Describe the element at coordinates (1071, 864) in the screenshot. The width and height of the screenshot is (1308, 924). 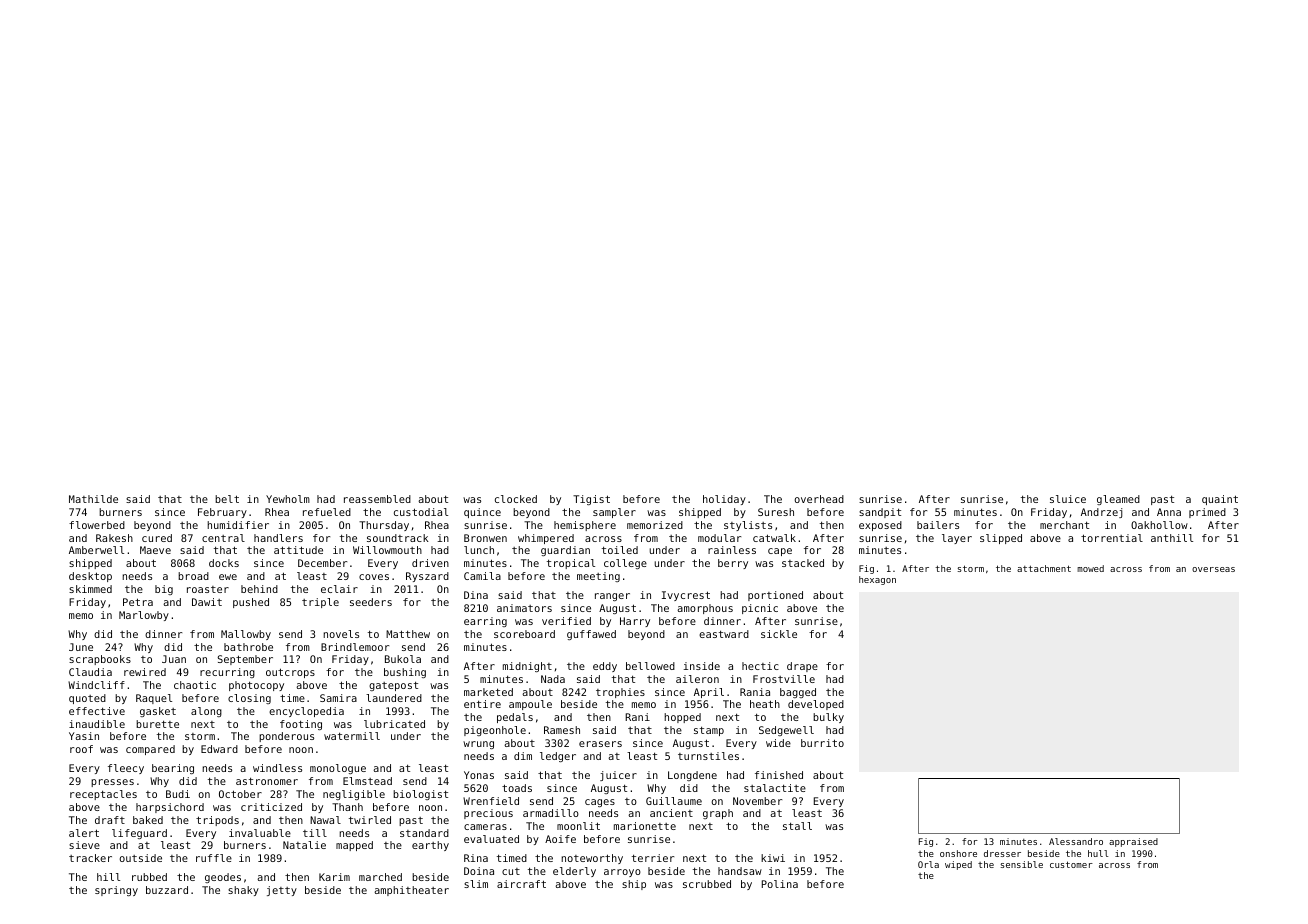
I see `customer` at that location.
